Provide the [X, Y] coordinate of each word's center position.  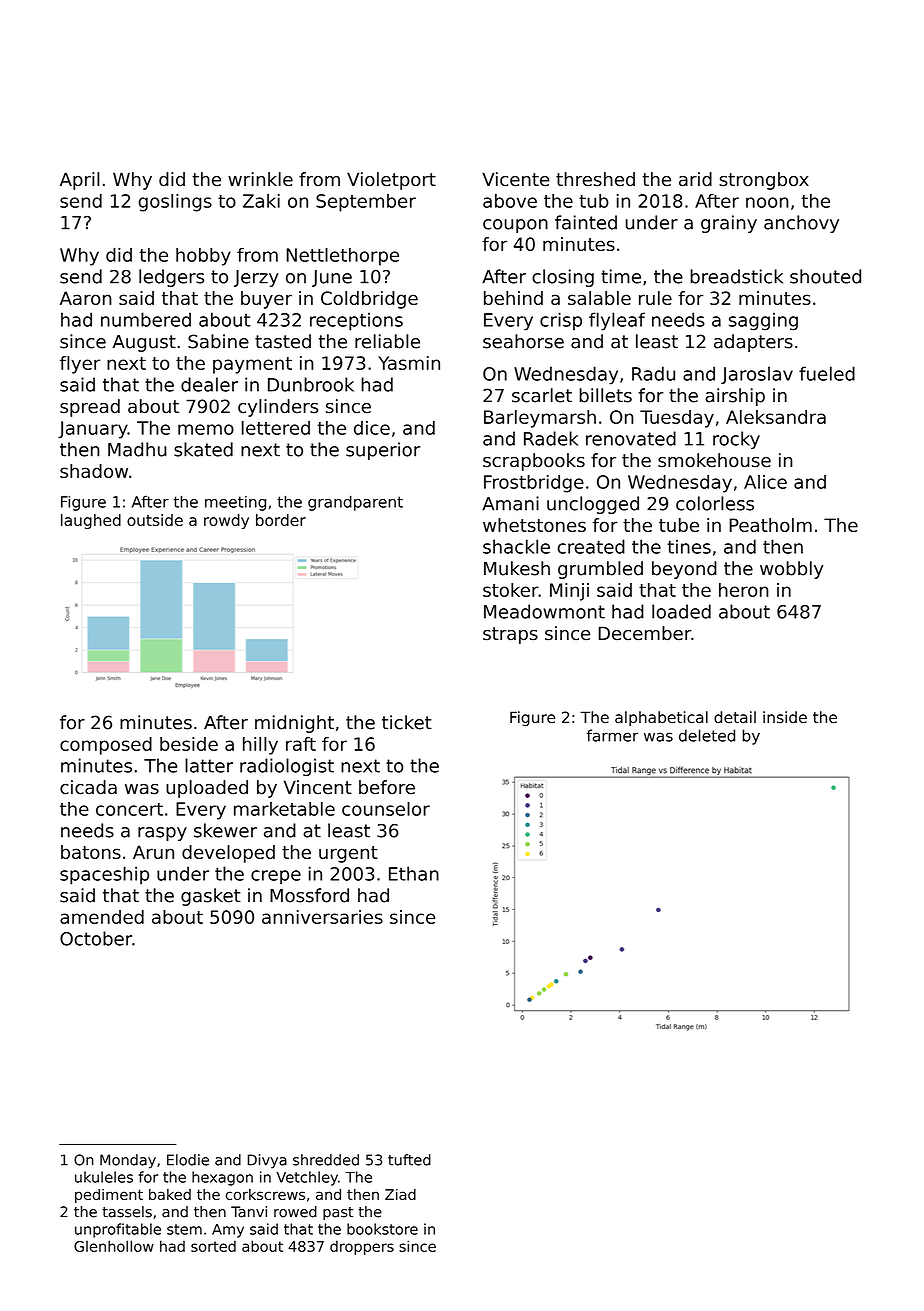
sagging [763, 321]
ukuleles [104, 1177]
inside [785, 717]
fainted [586, 222]
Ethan [414, 873]
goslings [175, 203]
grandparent [355, 503]
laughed [91, 521]
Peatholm [770, 525]
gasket [211, 897]
